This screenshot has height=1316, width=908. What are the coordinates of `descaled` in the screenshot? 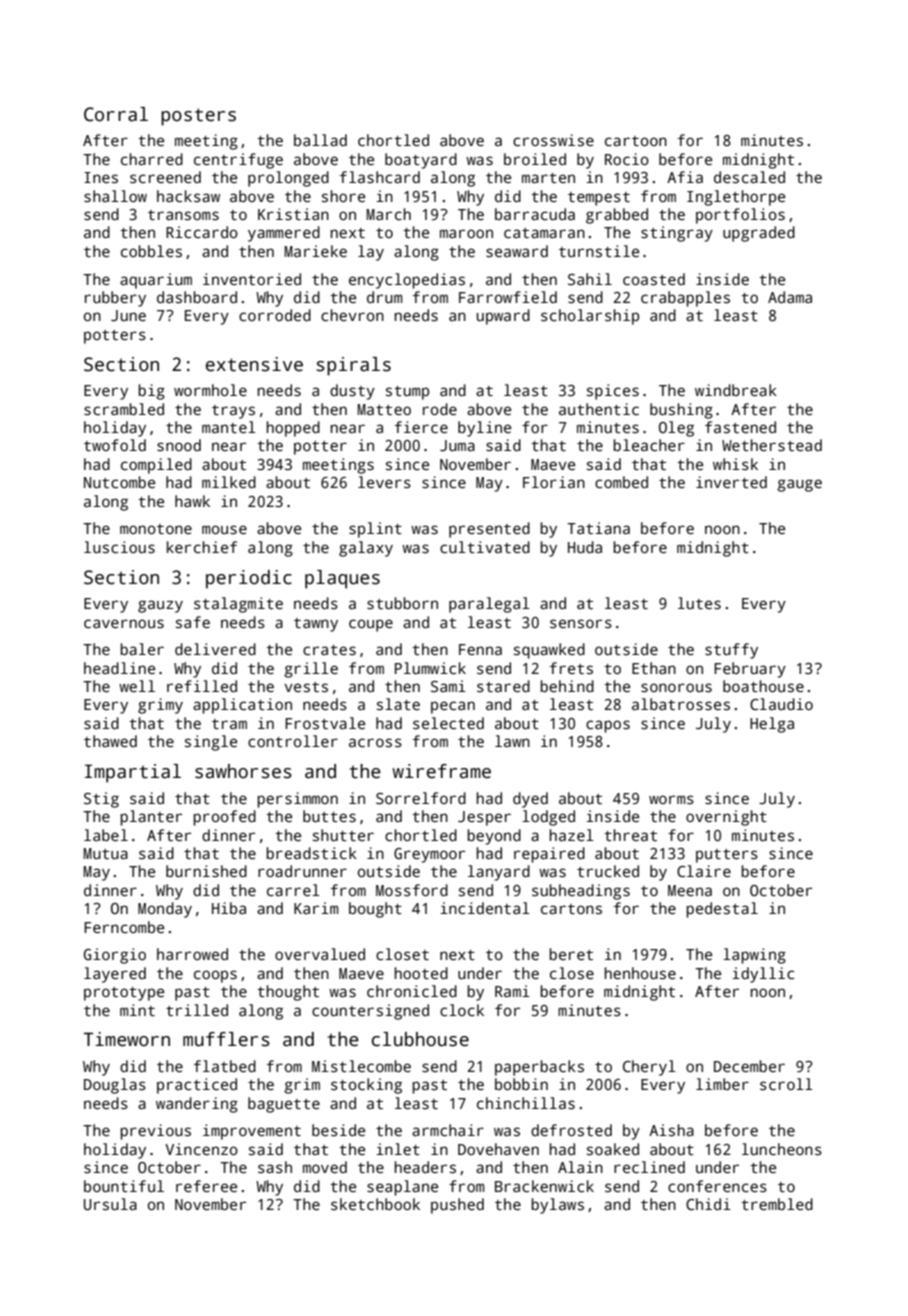 It's located at (749, 177).
